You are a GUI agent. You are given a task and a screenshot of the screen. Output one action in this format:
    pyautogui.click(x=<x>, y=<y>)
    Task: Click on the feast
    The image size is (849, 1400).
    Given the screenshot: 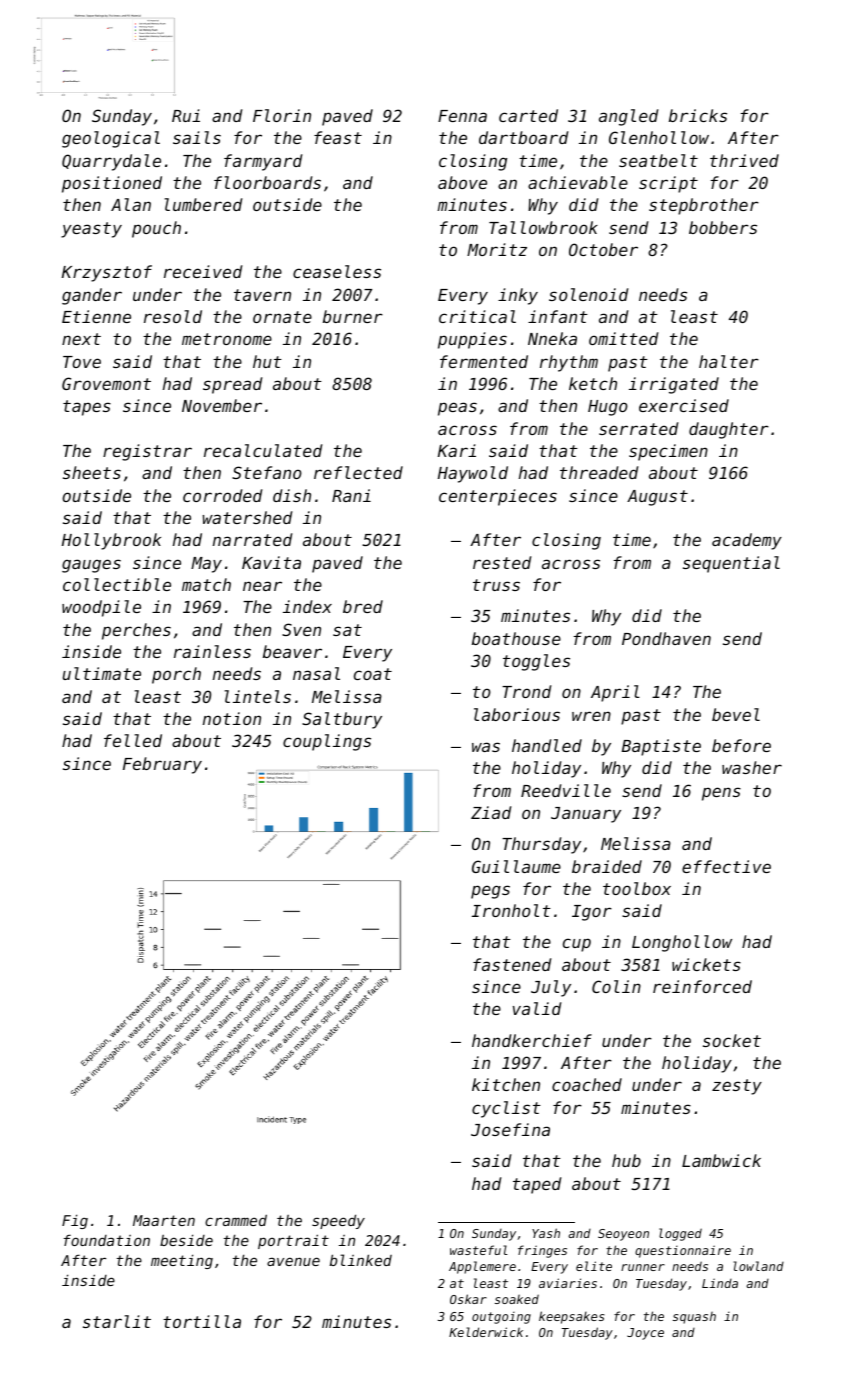 What is the action you would take?
    pyautogui.click(x=338, y=137)
